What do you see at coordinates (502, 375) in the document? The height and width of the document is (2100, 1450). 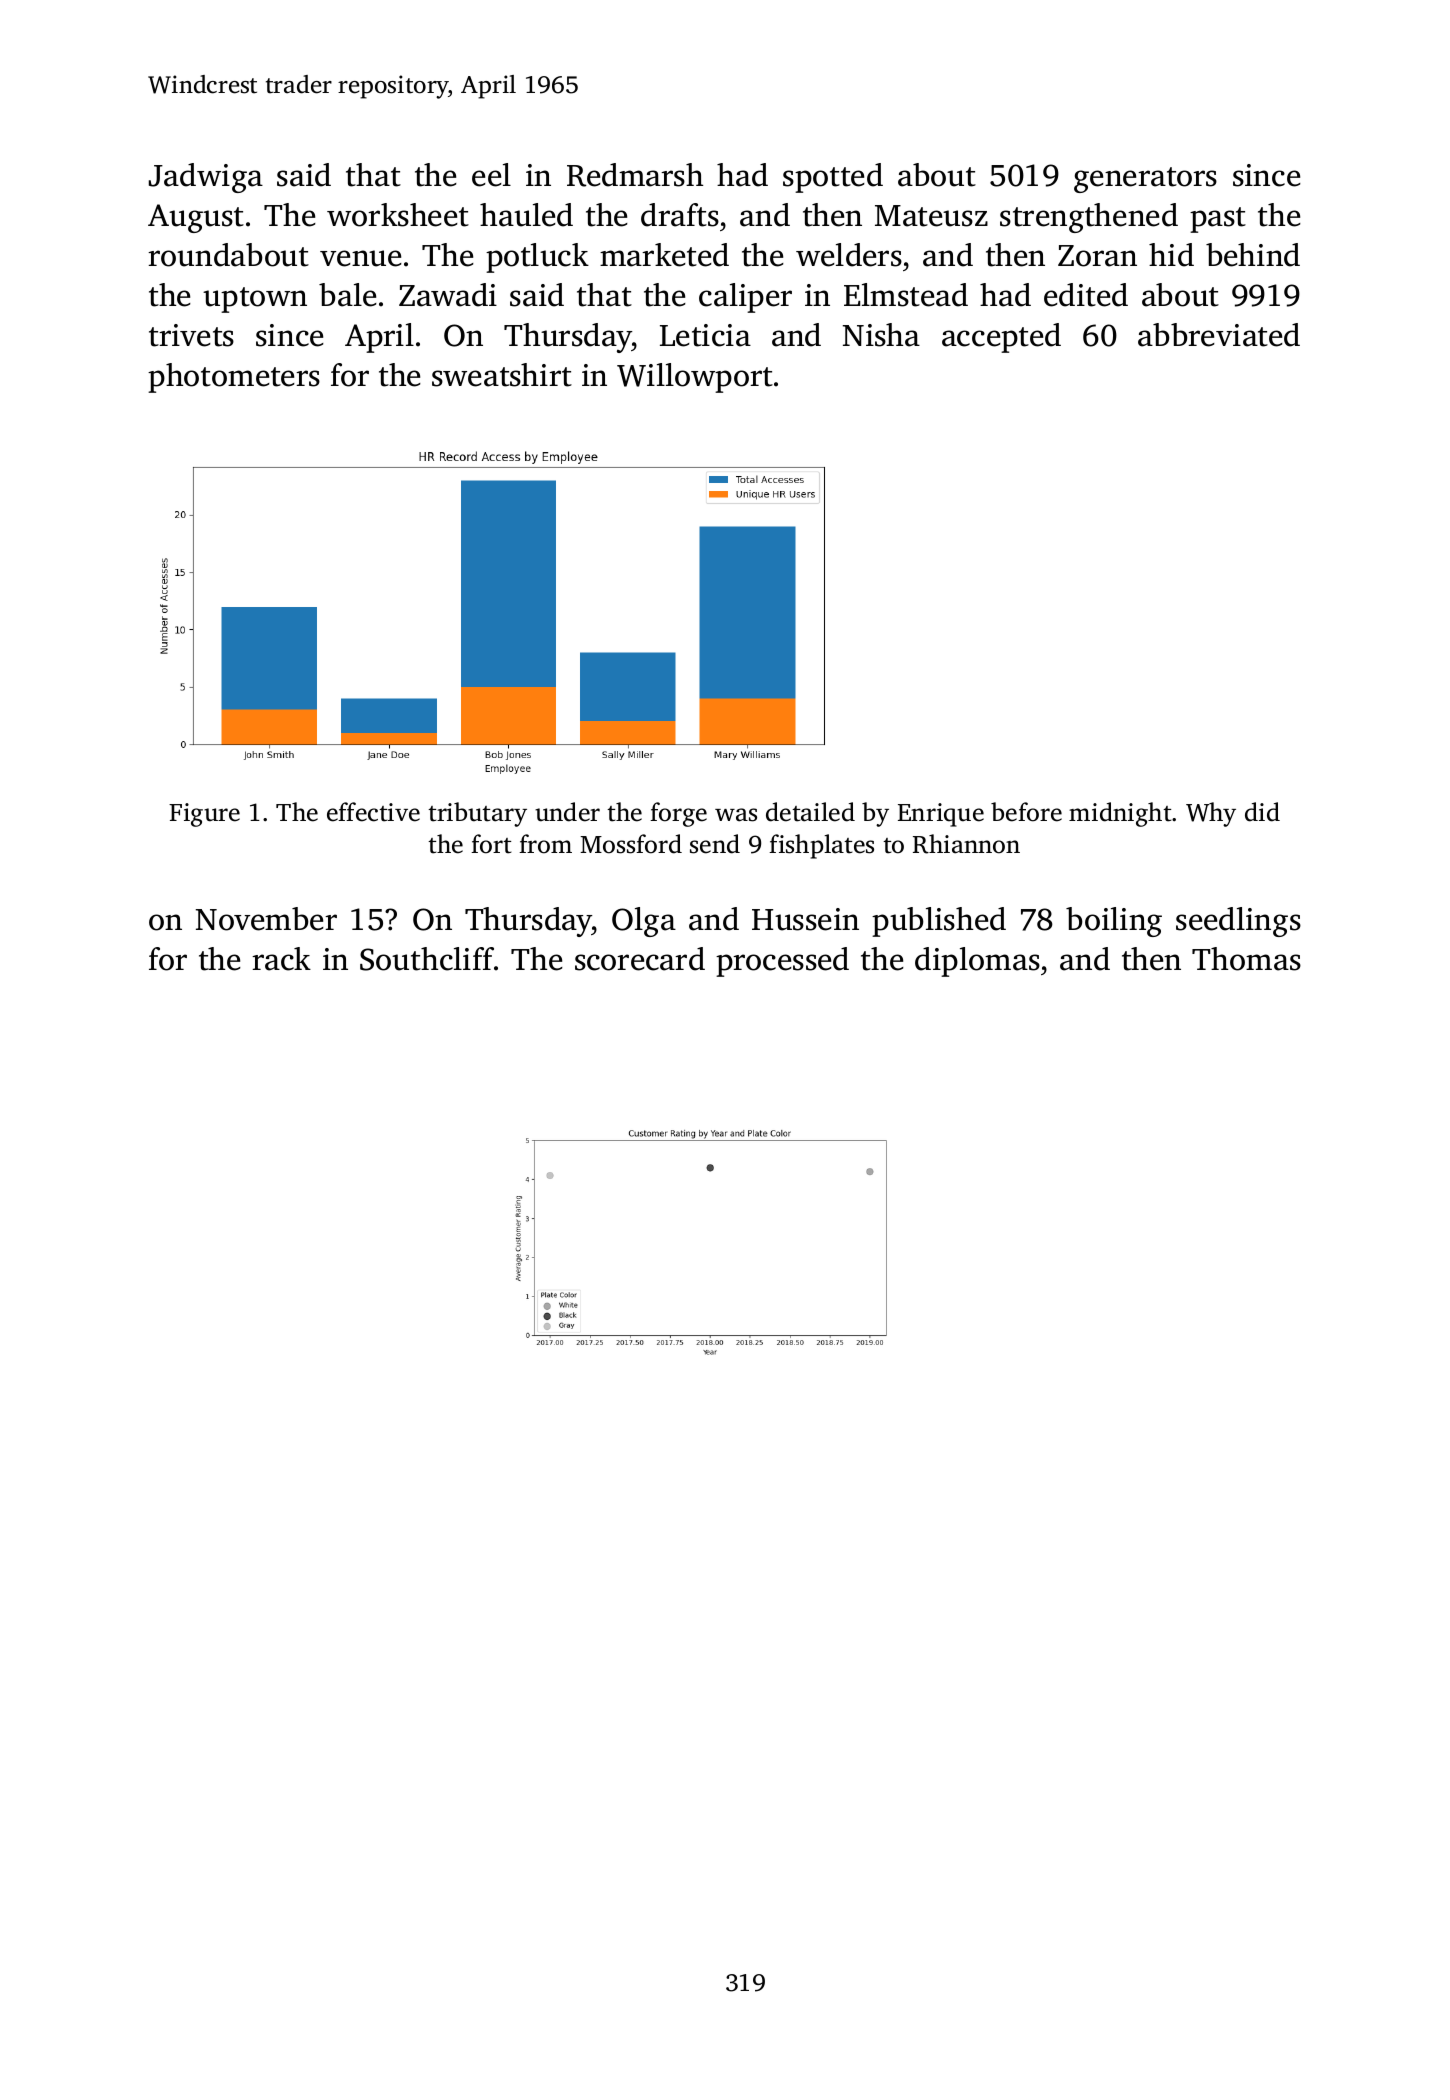 I see `sweatshirt` at bounding box center [502, 375].
